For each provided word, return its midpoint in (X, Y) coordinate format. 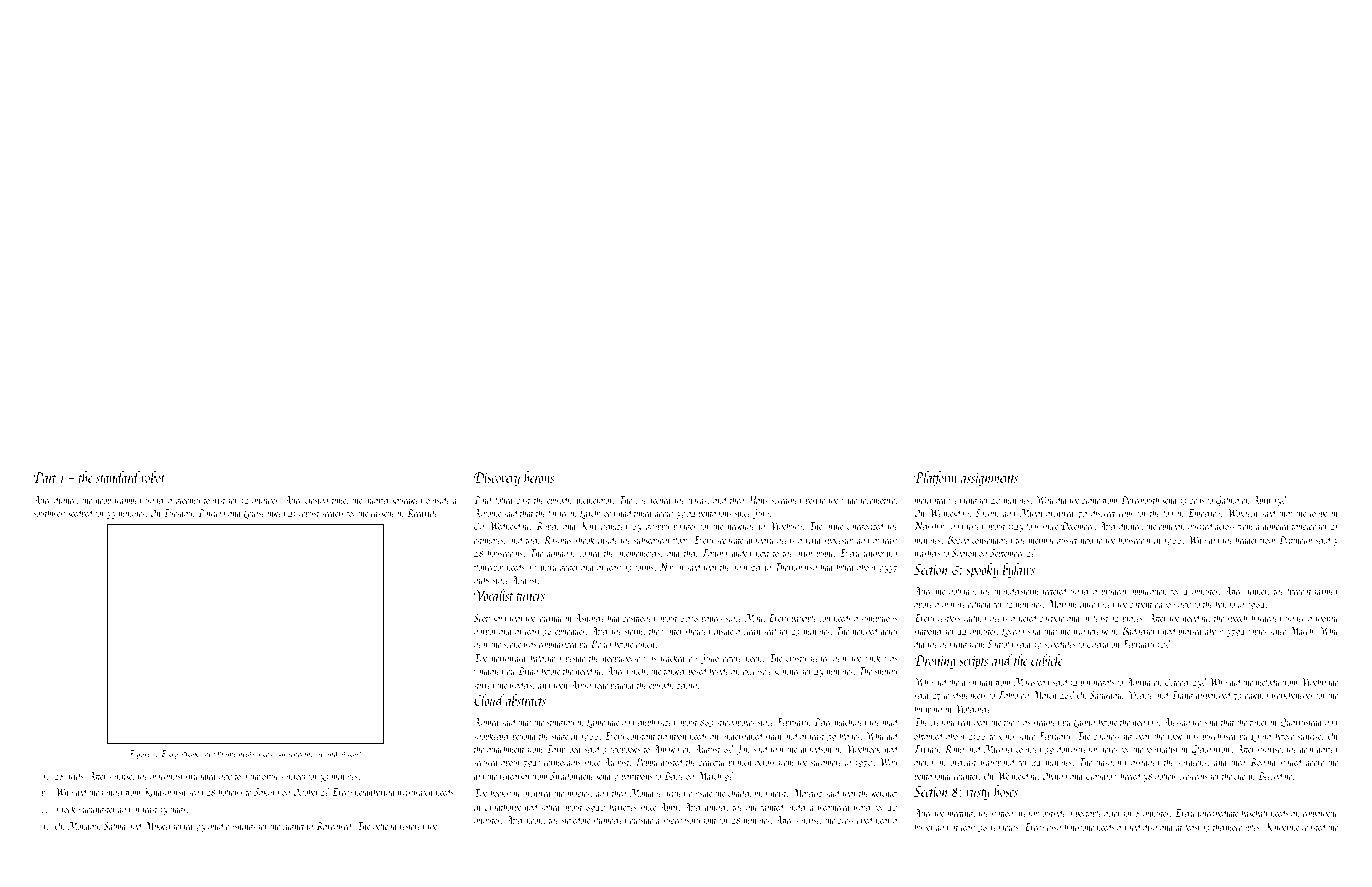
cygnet (293, 828)
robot (153, 477)
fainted (772, 807)
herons (539, 477)
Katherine (1282, 827)
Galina (1227, 500)
